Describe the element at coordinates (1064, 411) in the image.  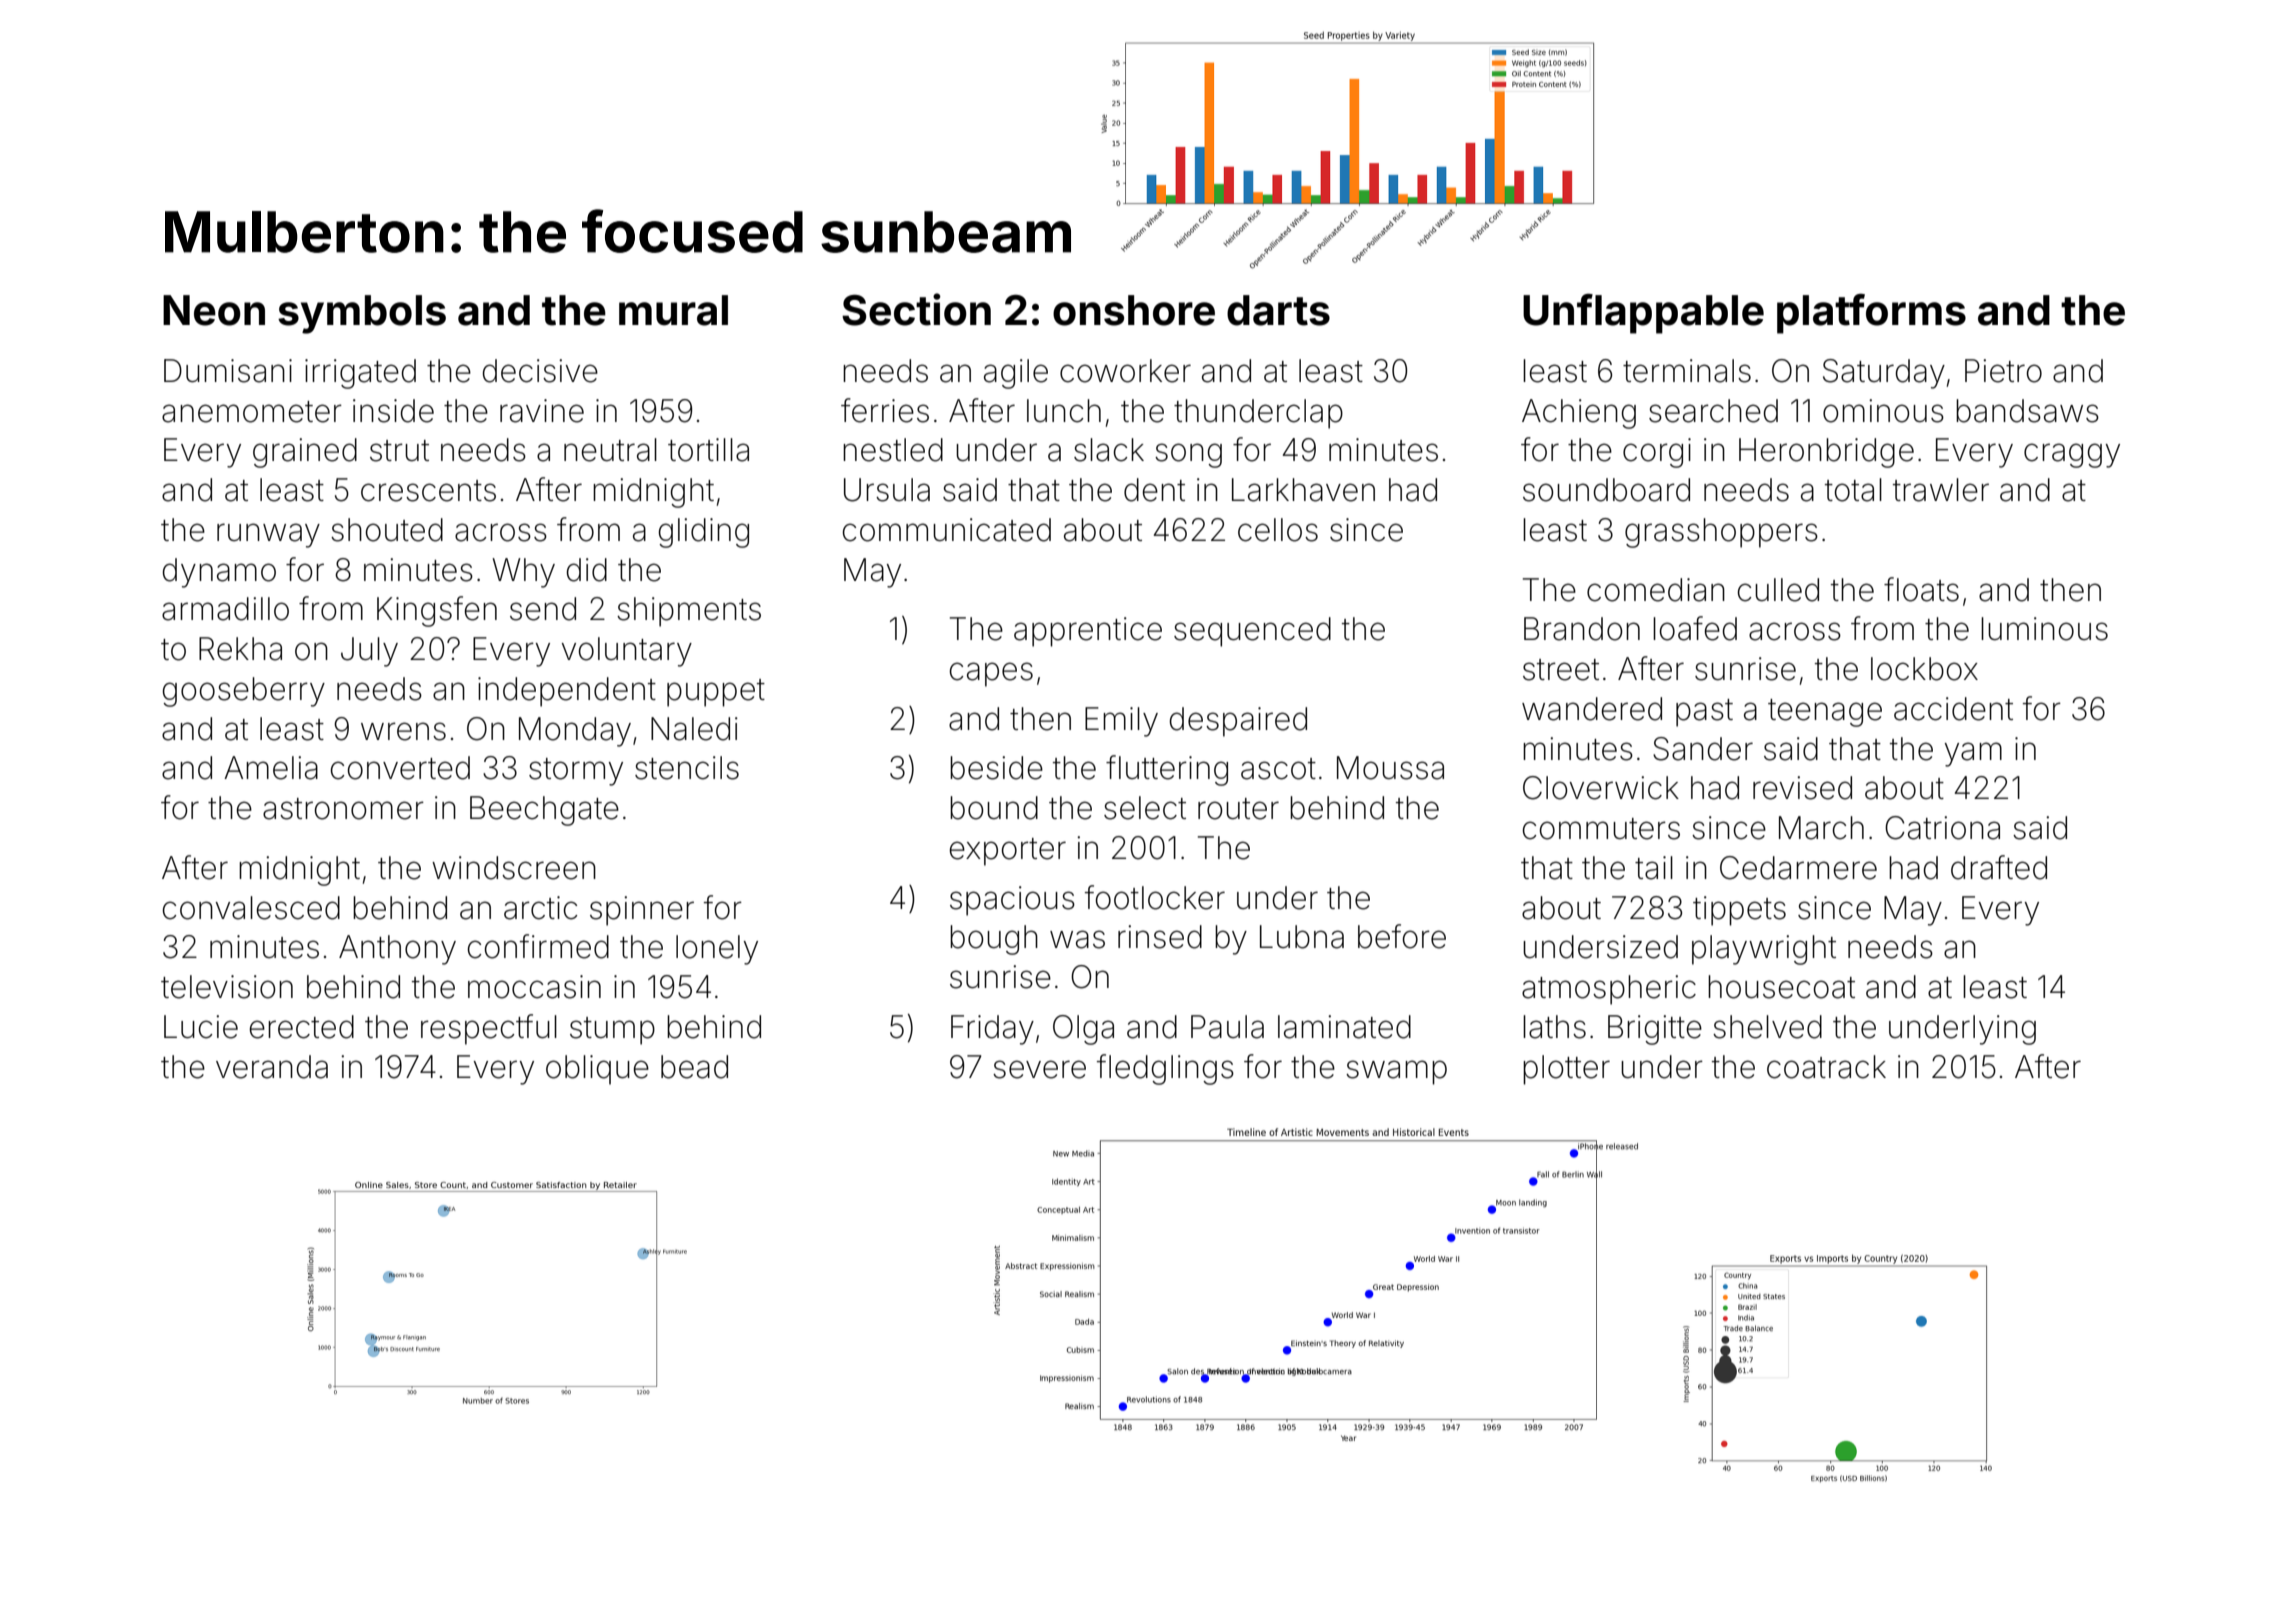
I see `lunch` at that location.
